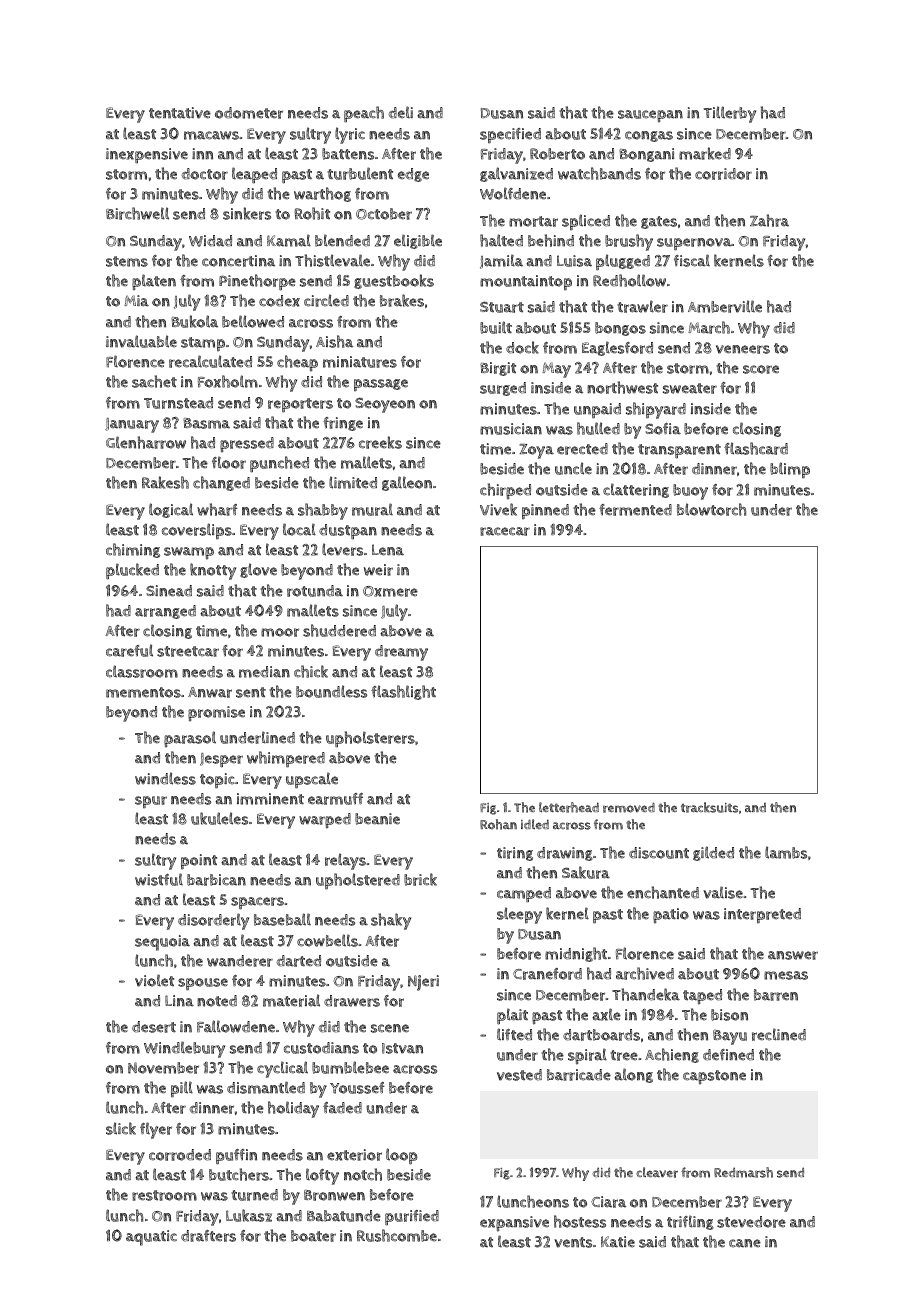  Describe the element at coordinates (403, 692) in the screenshot. I see `flashlight` at that location.
